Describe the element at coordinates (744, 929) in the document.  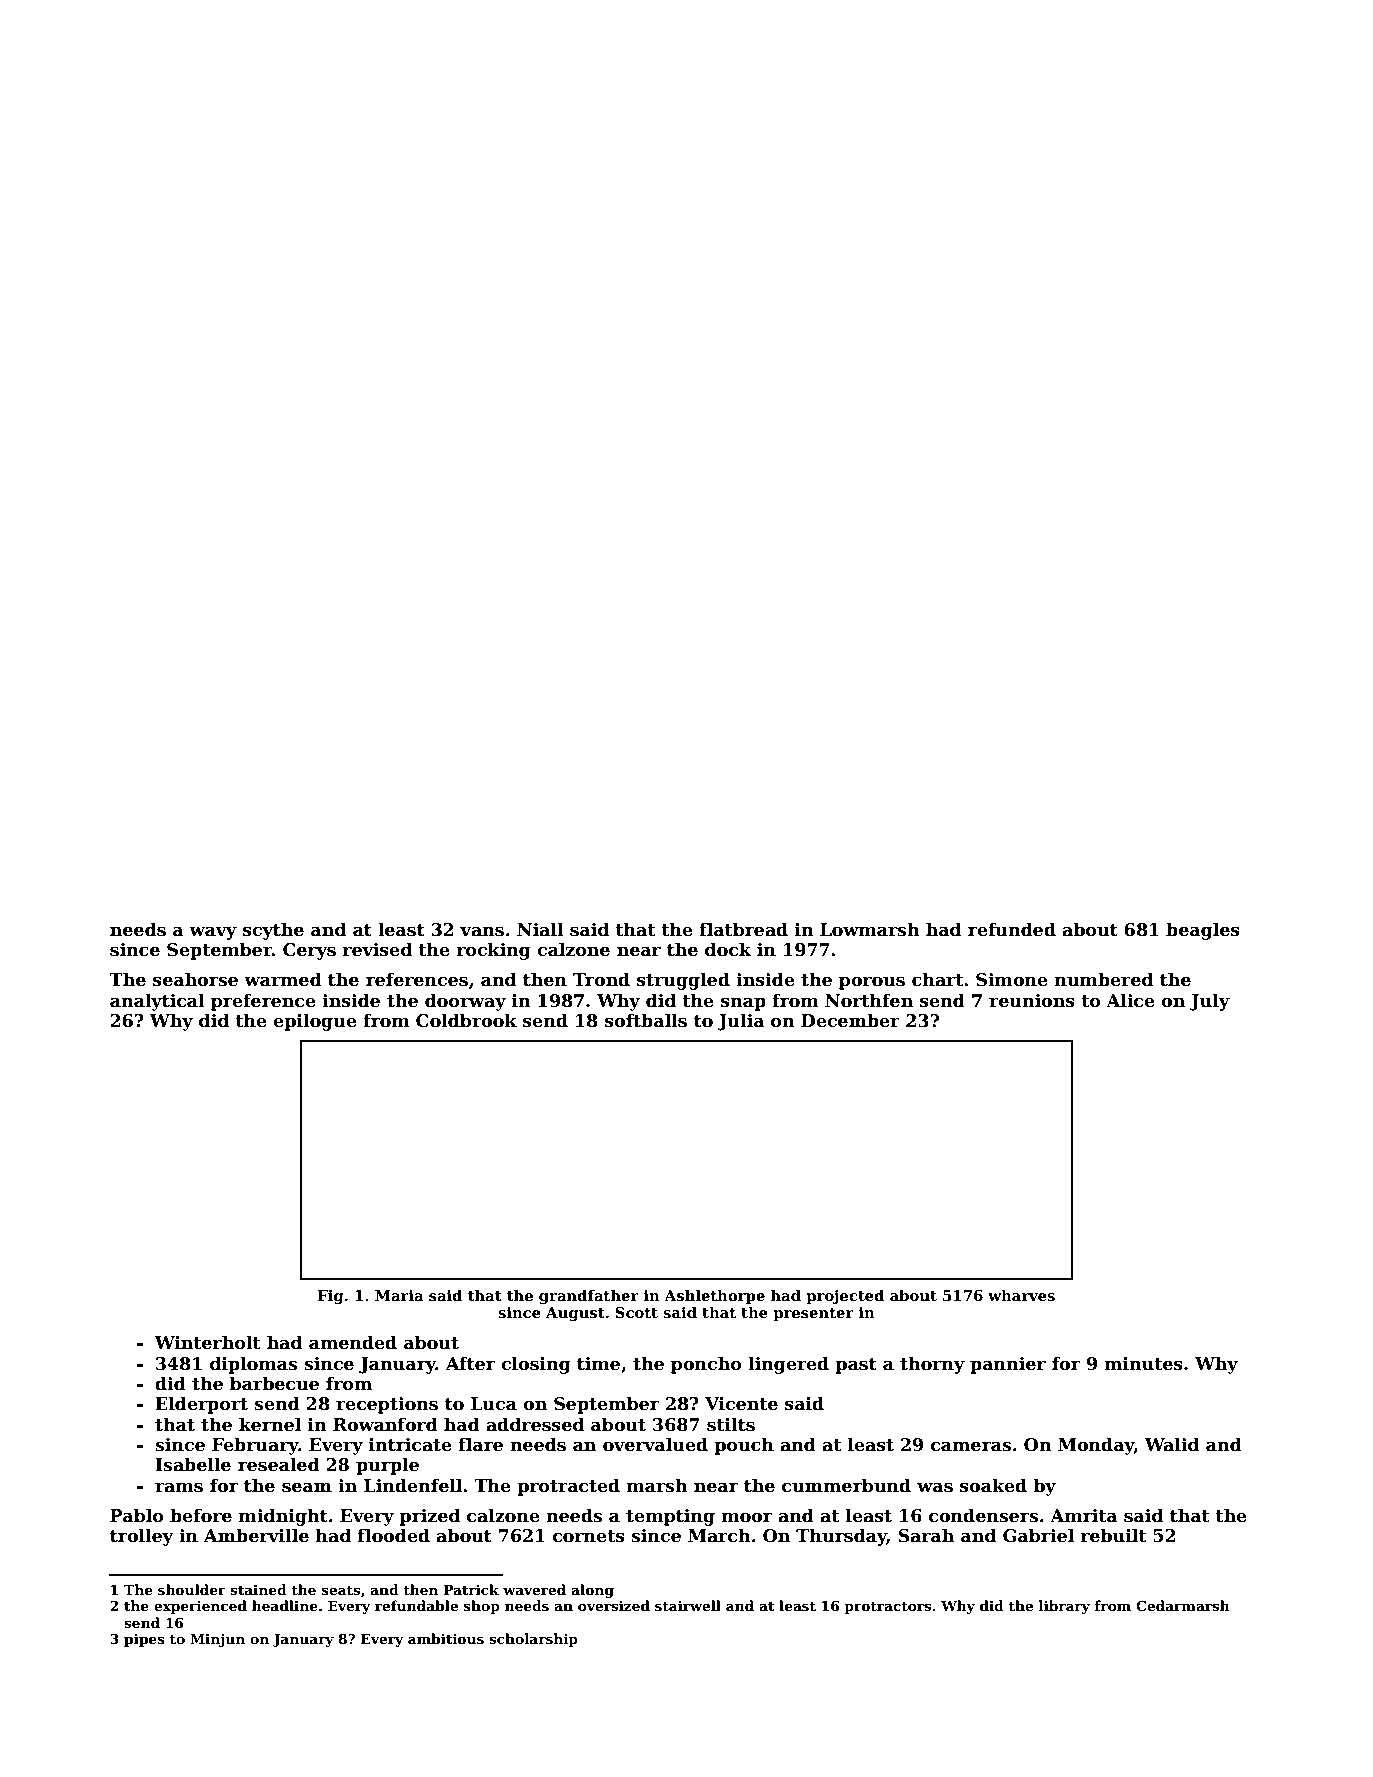
I see `flatbread` at that location.
